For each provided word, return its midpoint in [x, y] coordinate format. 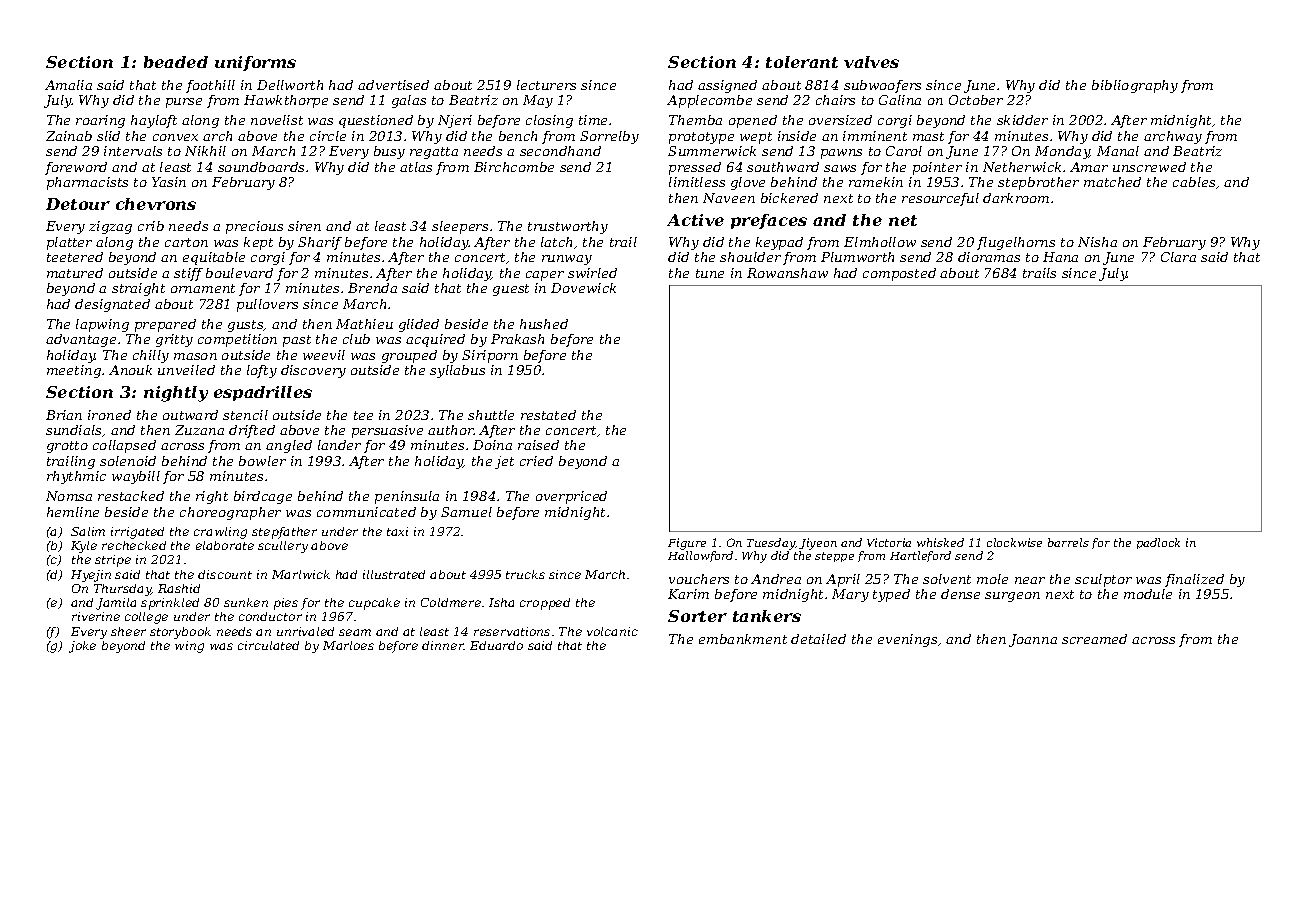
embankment [743, 639]
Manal [1118, 151]
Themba [695, 120]
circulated [268, 645]
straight [138, 289]
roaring [100, 121]
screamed [1094, 639]
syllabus [457, 371]
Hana [1060, 257]
